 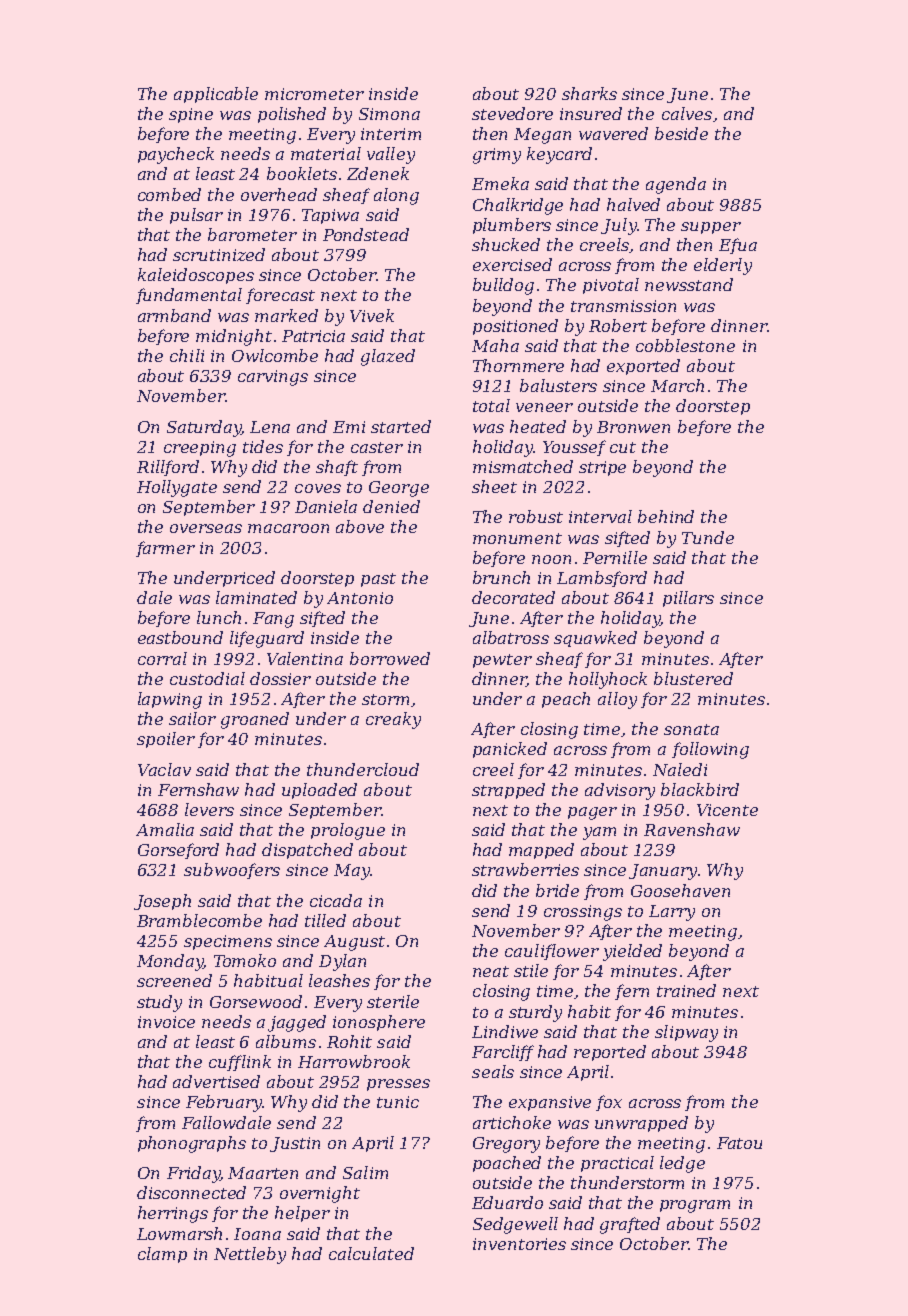 I want to click on Nettleby, so click(x=250, y=1255).
